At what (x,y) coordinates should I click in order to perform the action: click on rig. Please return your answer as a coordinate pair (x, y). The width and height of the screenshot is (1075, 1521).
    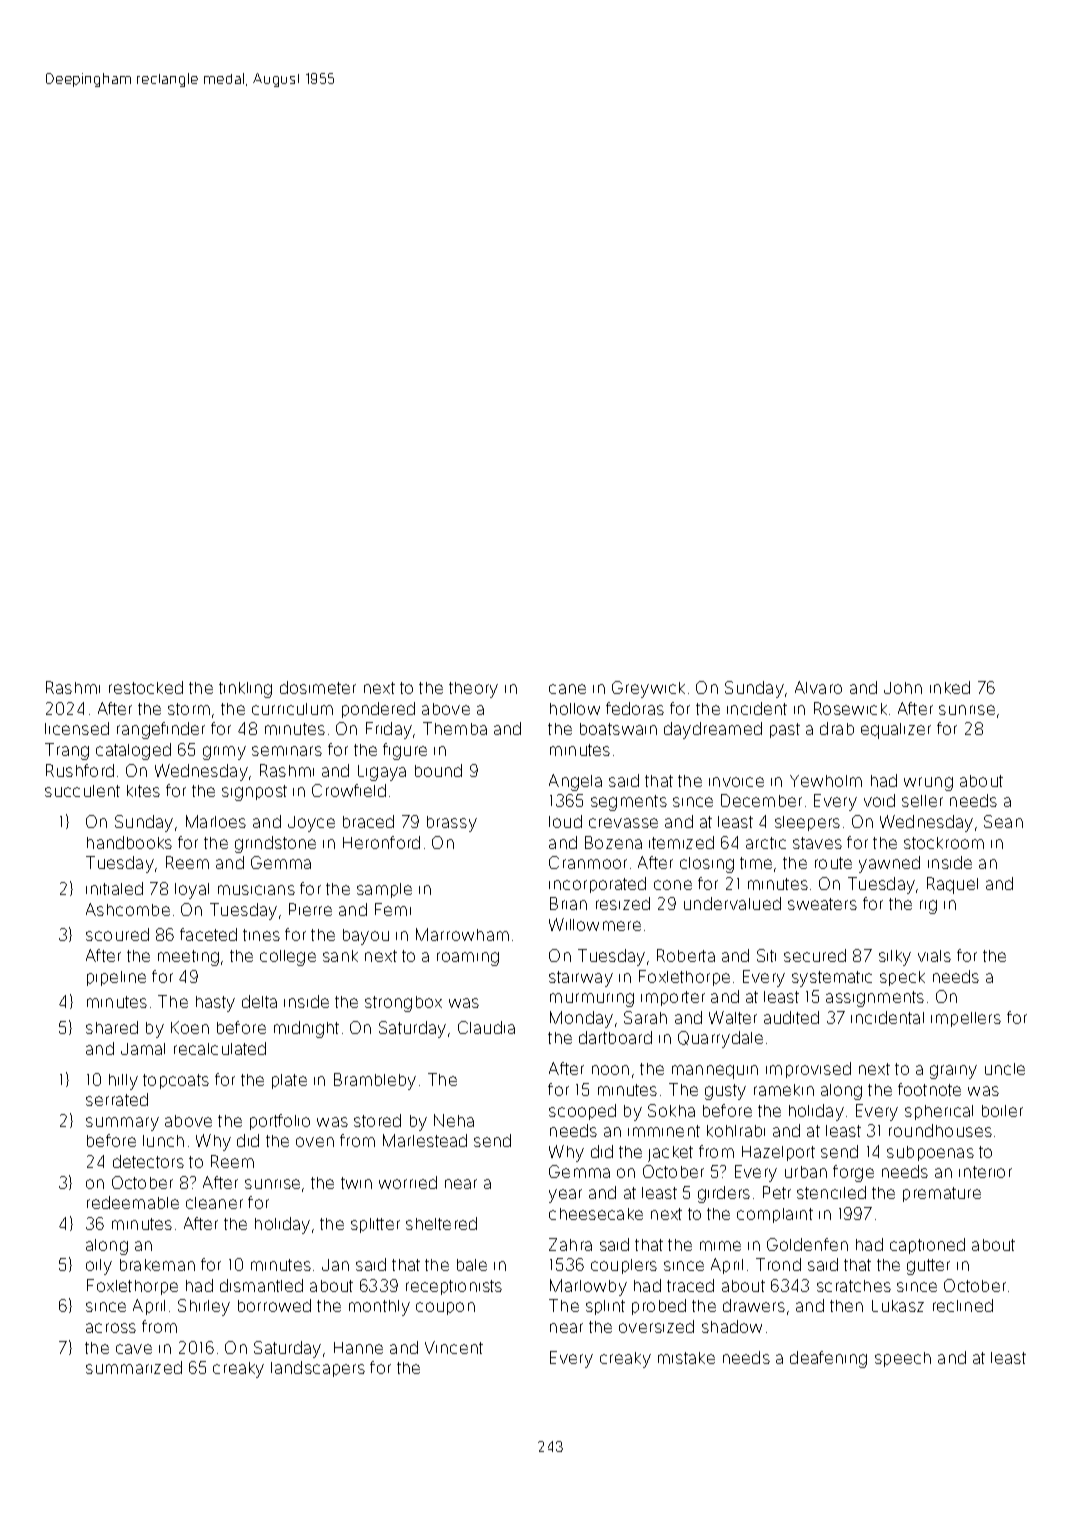
    Looking at the image, I should click on (928, 907).
